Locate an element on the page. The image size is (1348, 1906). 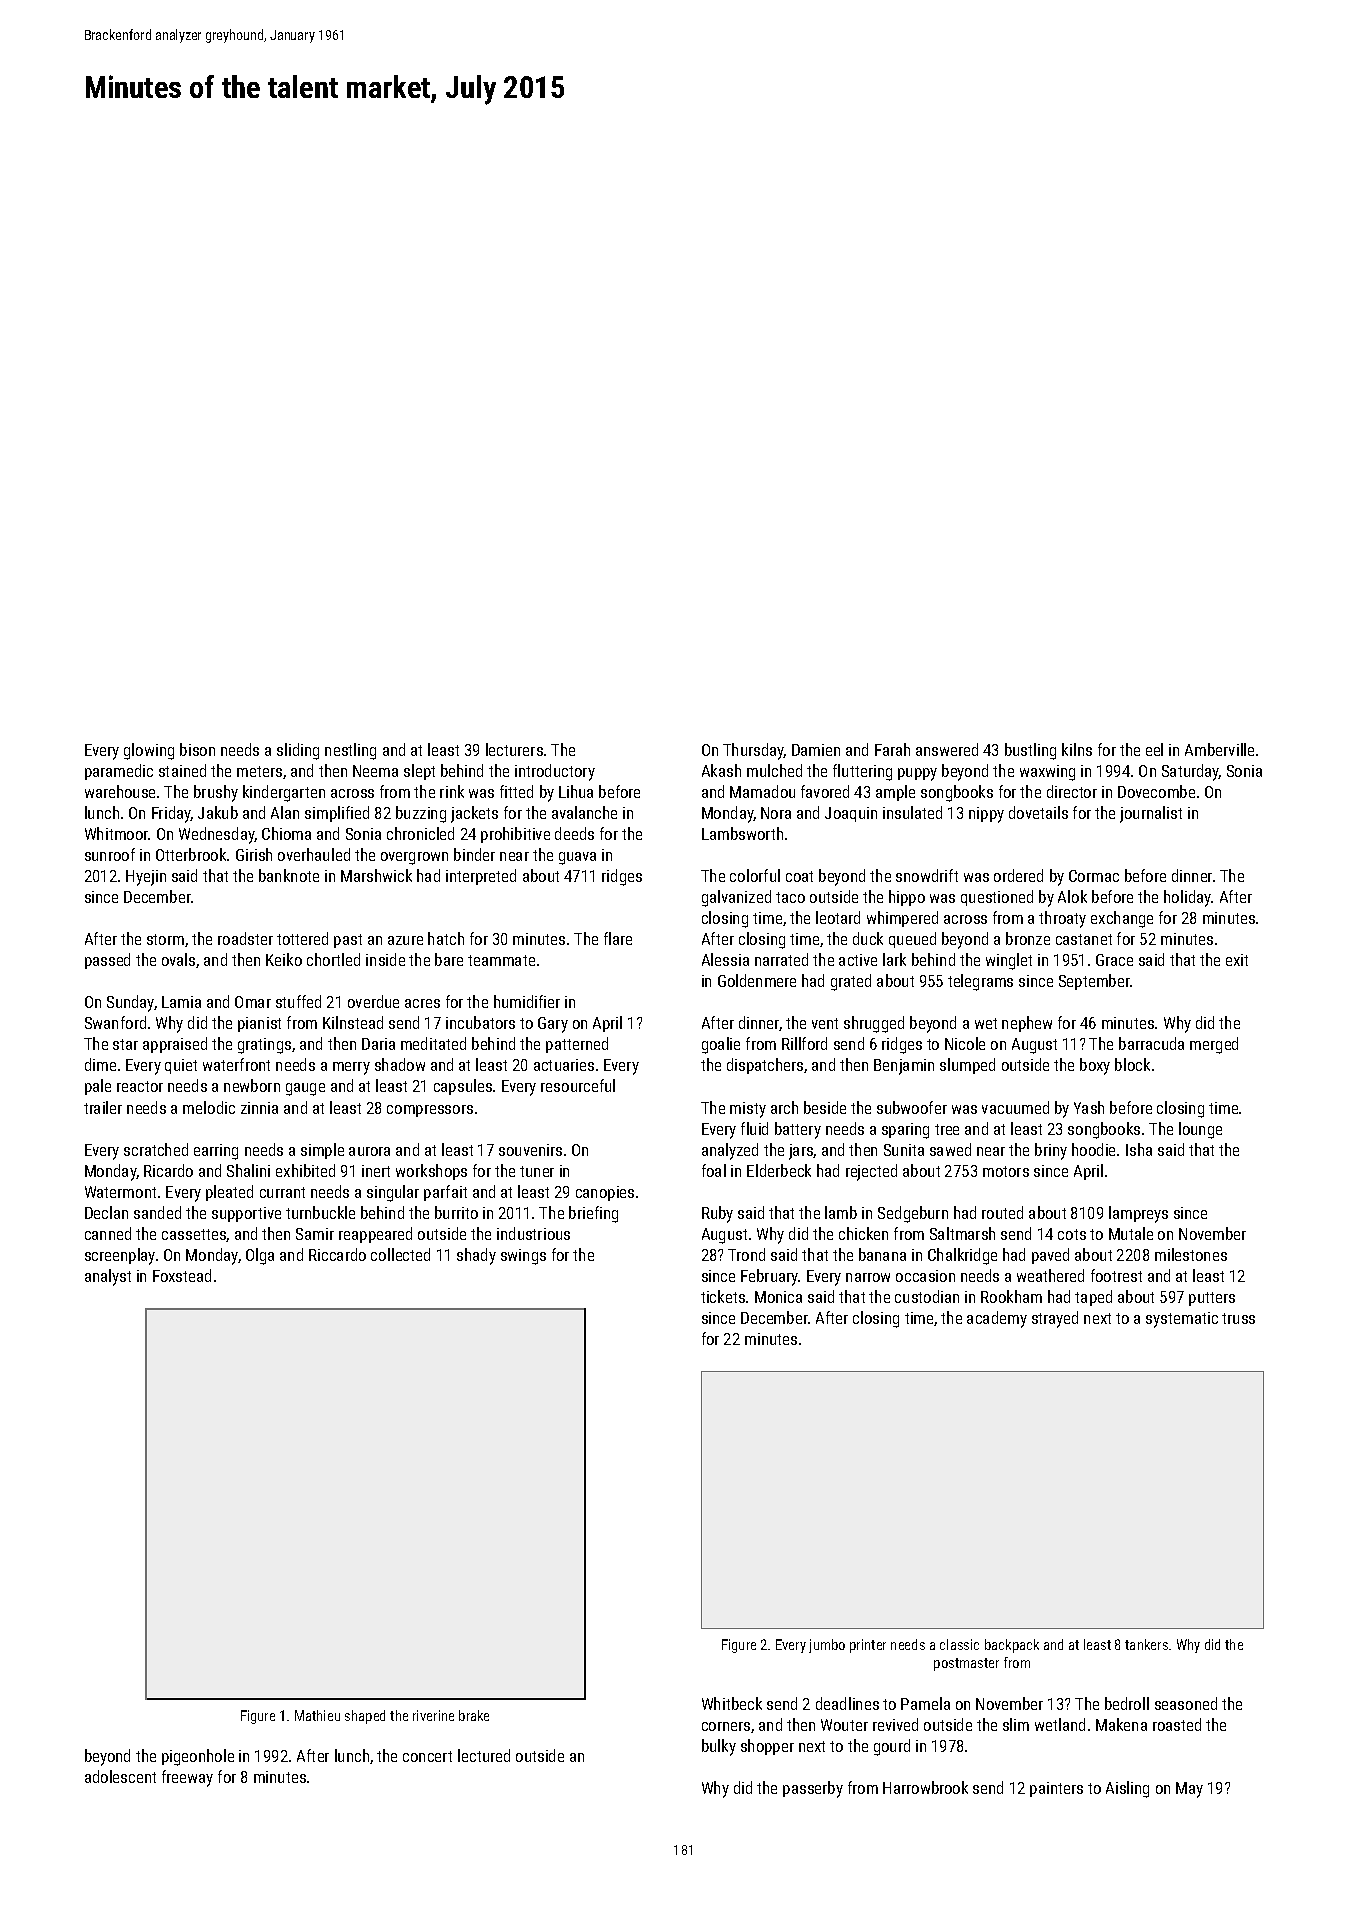
flare is located at coordinates (618, 938).
